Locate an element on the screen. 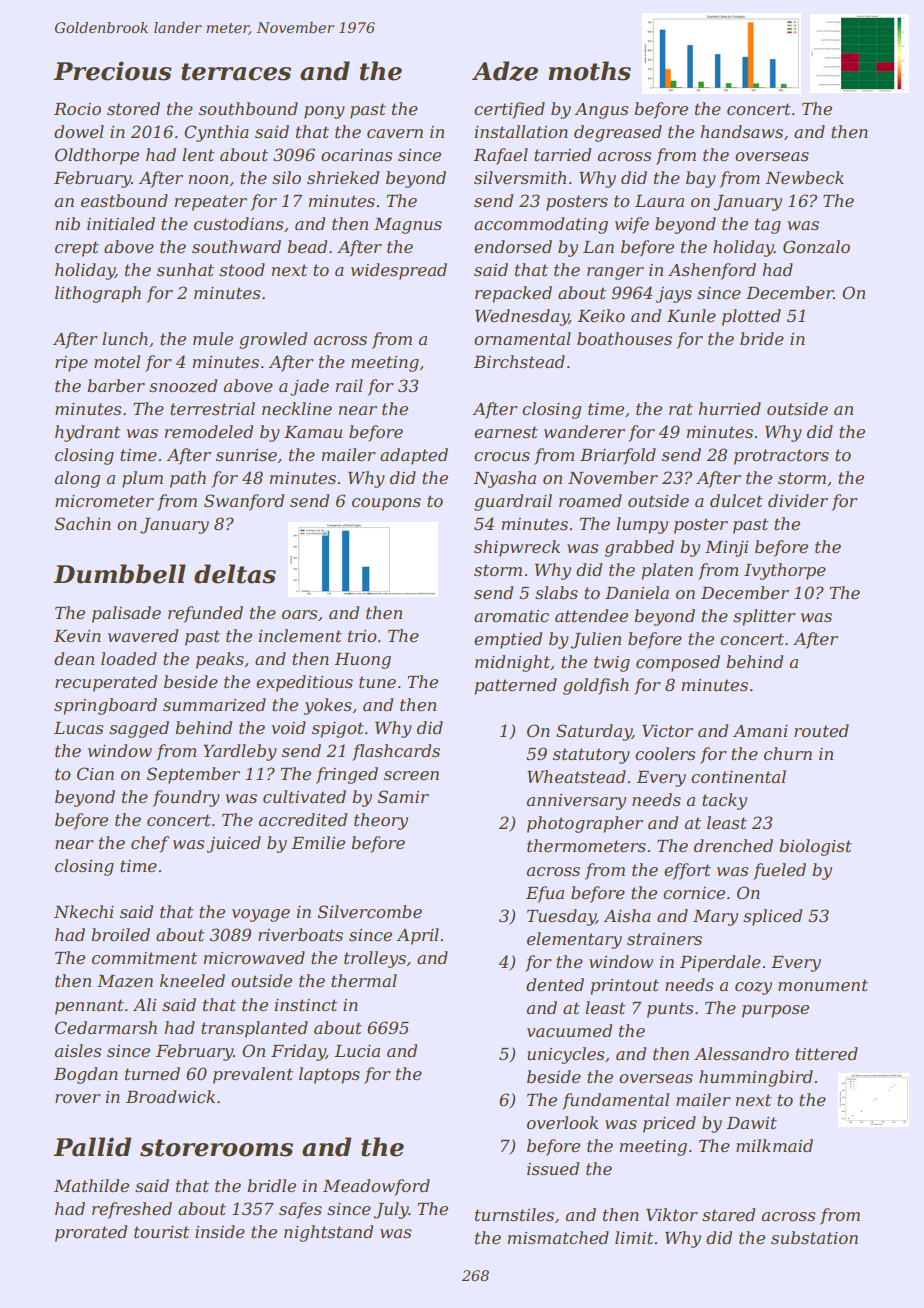 The height and width of the screenshot is (1308, 924). oars is located at coordinates (299, 614).
